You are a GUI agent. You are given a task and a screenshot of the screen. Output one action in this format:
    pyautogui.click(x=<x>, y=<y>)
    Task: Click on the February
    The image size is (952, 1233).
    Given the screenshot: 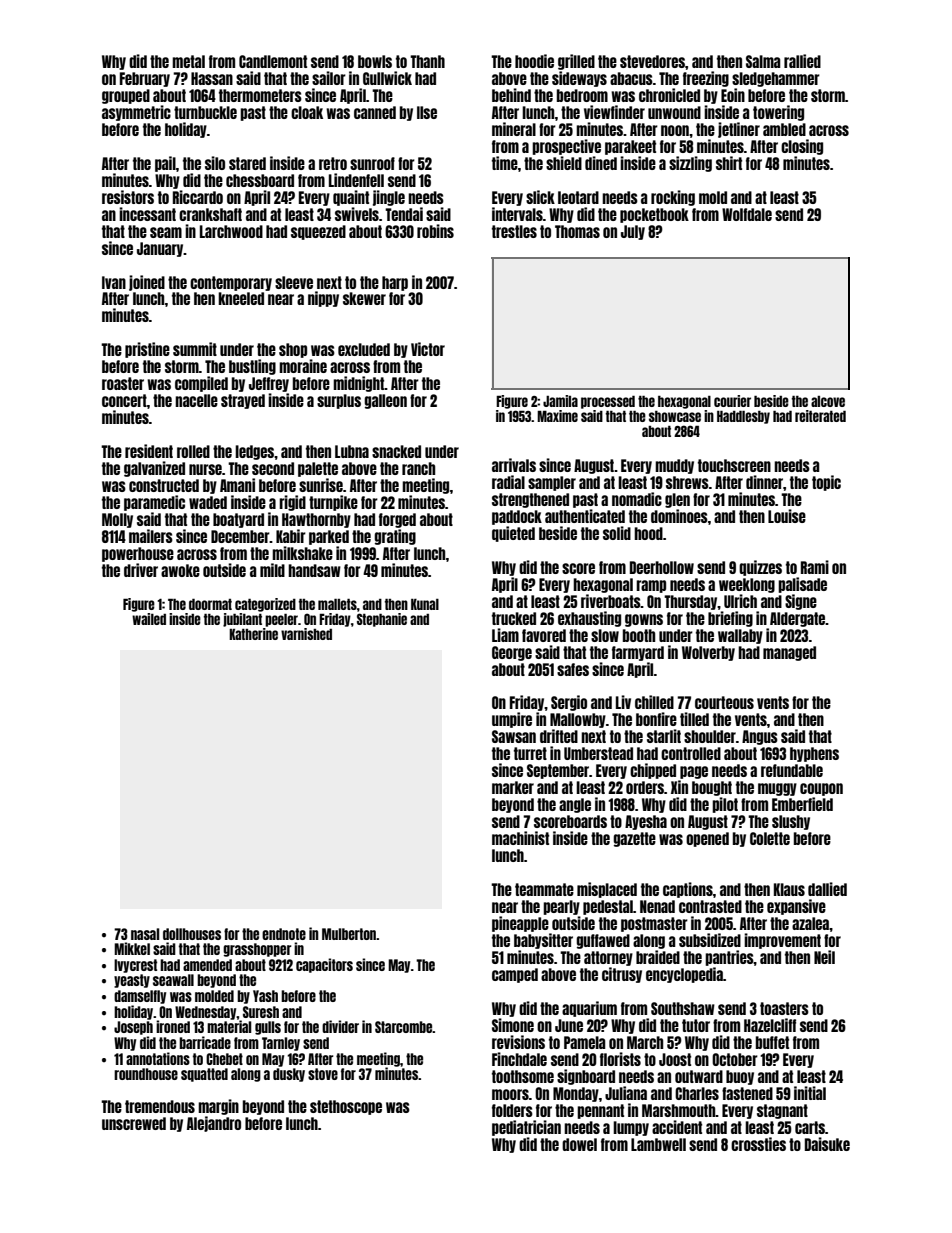 What is the action you would take?
    pyautogui.click(x=145, y=79)
